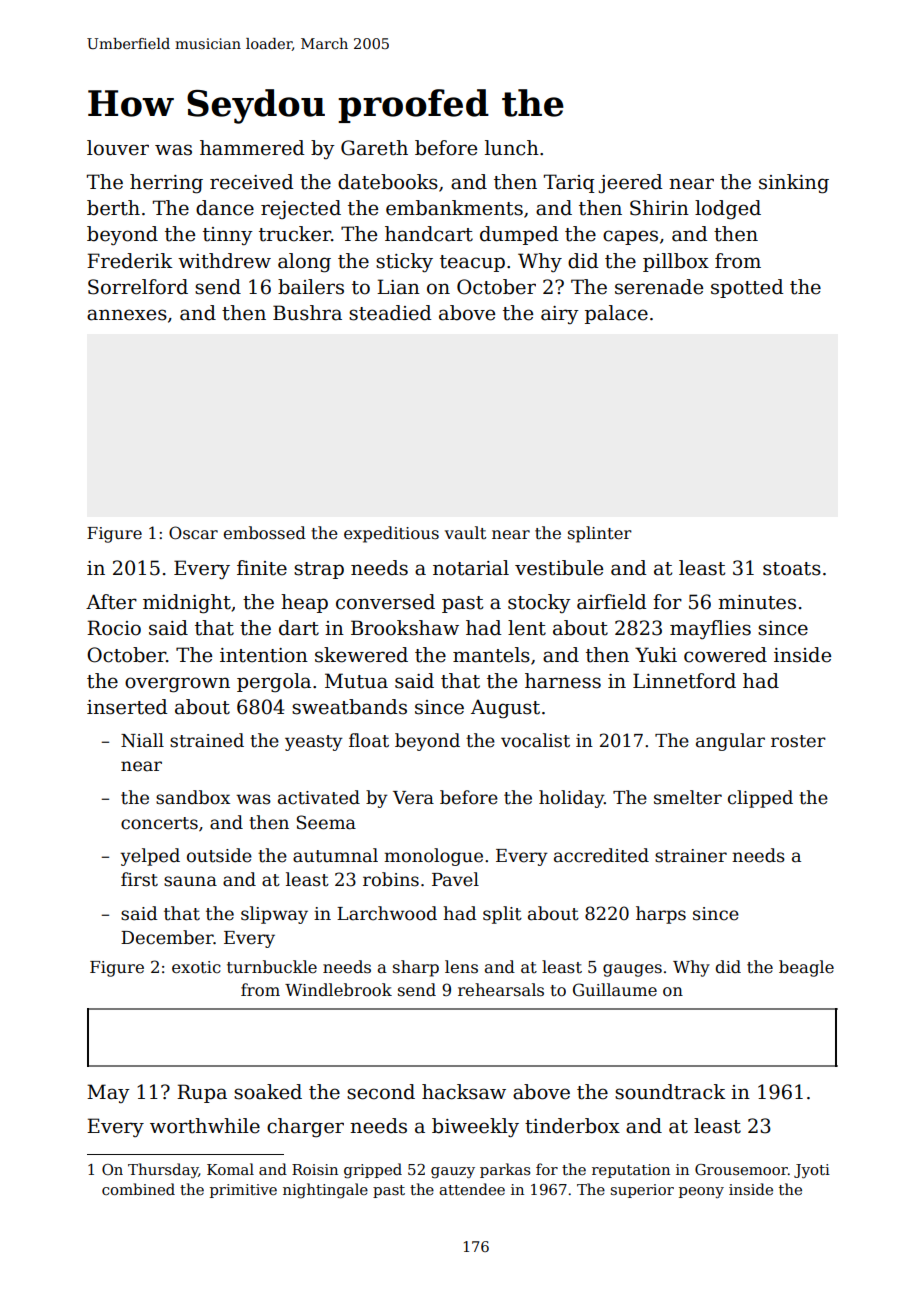 This screenshot has height=1308, width=924. Describe the element at coordinates (630, 183) in the screenshot. I see `jeered` at that location.
